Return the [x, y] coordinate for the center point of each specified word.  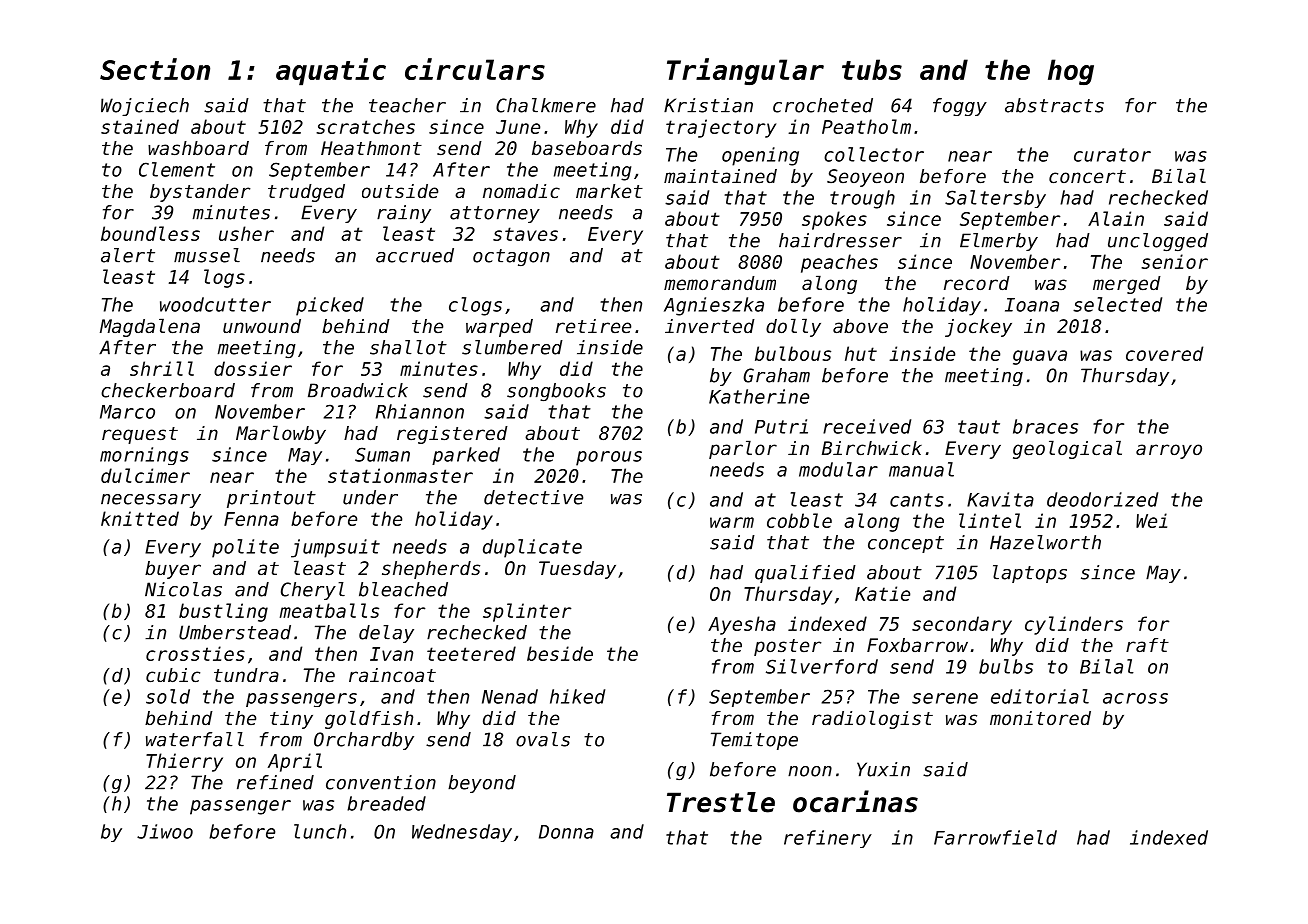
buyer [173, 570]
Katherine [759, 396]
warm [732, 522]
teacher [407, 105]
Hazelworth [1045, 542]
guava [1040, 357]
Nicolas [183, 589]
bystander [200, 193]
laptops [1030, 574]
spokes [834, 220]
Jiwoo [165, 831]
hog [1071, 72]
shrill [162, 368]
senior [1174, 261]
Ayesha [742, 625]
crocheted [823, 105]
